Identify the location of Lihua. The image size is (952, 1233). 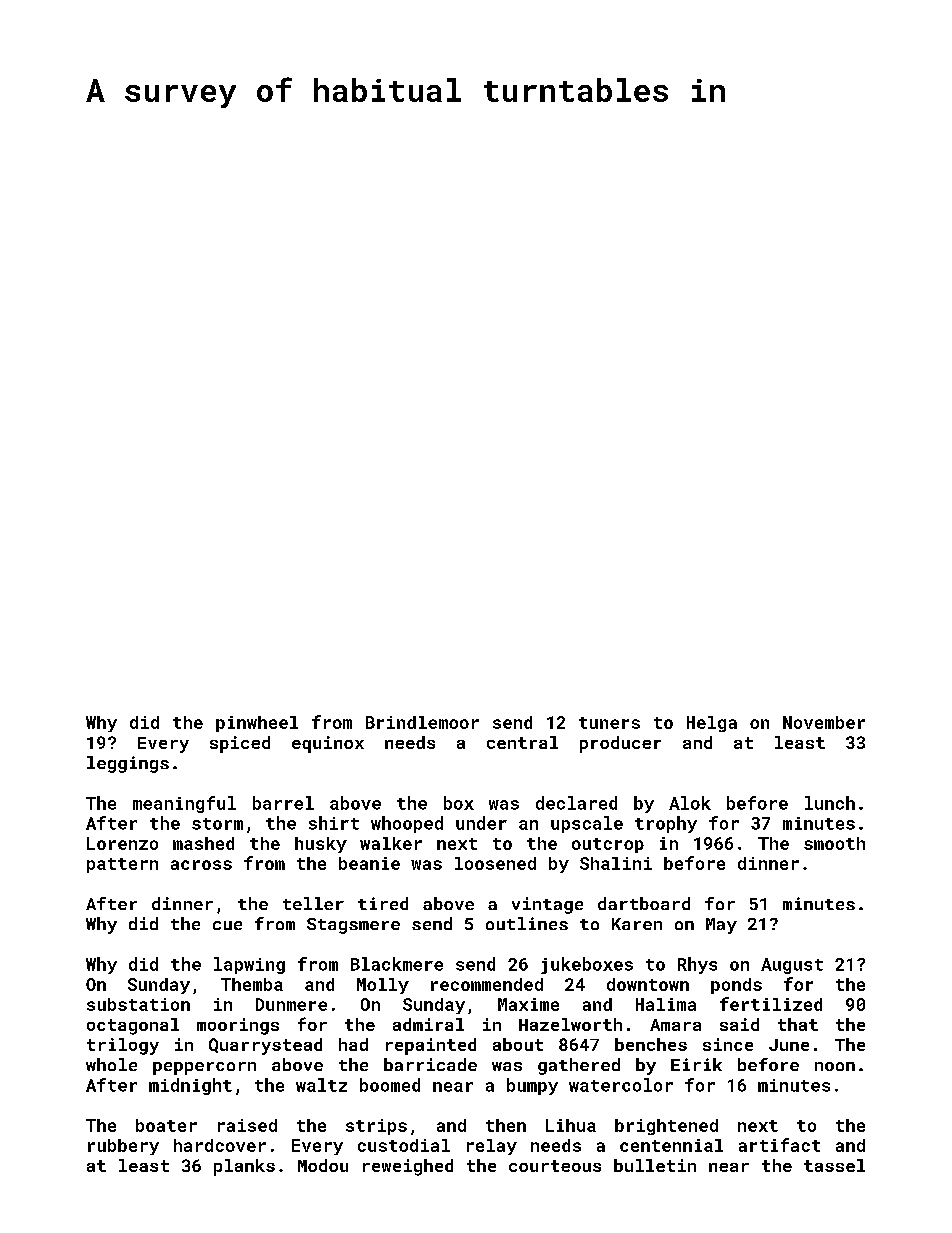
(571, 1125).
